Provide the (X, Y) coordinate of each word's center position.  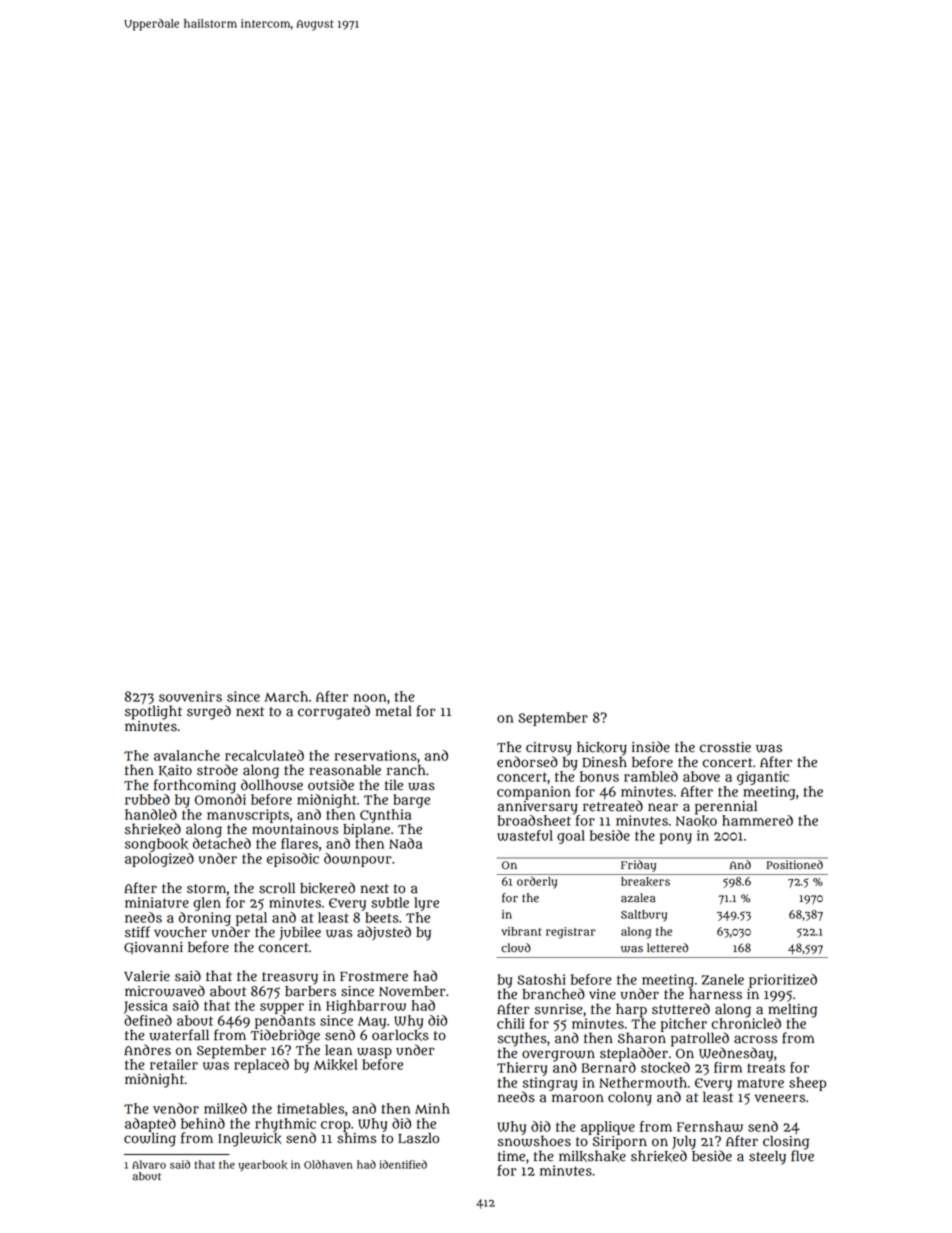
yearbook (262, 1165)
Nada (405, 843)
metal (394, 711)
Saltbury (644, 916)
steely (767, 1157)
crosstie (725, 747)
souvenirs (190, 696)
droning (205, 919)
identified (403, 1164)
